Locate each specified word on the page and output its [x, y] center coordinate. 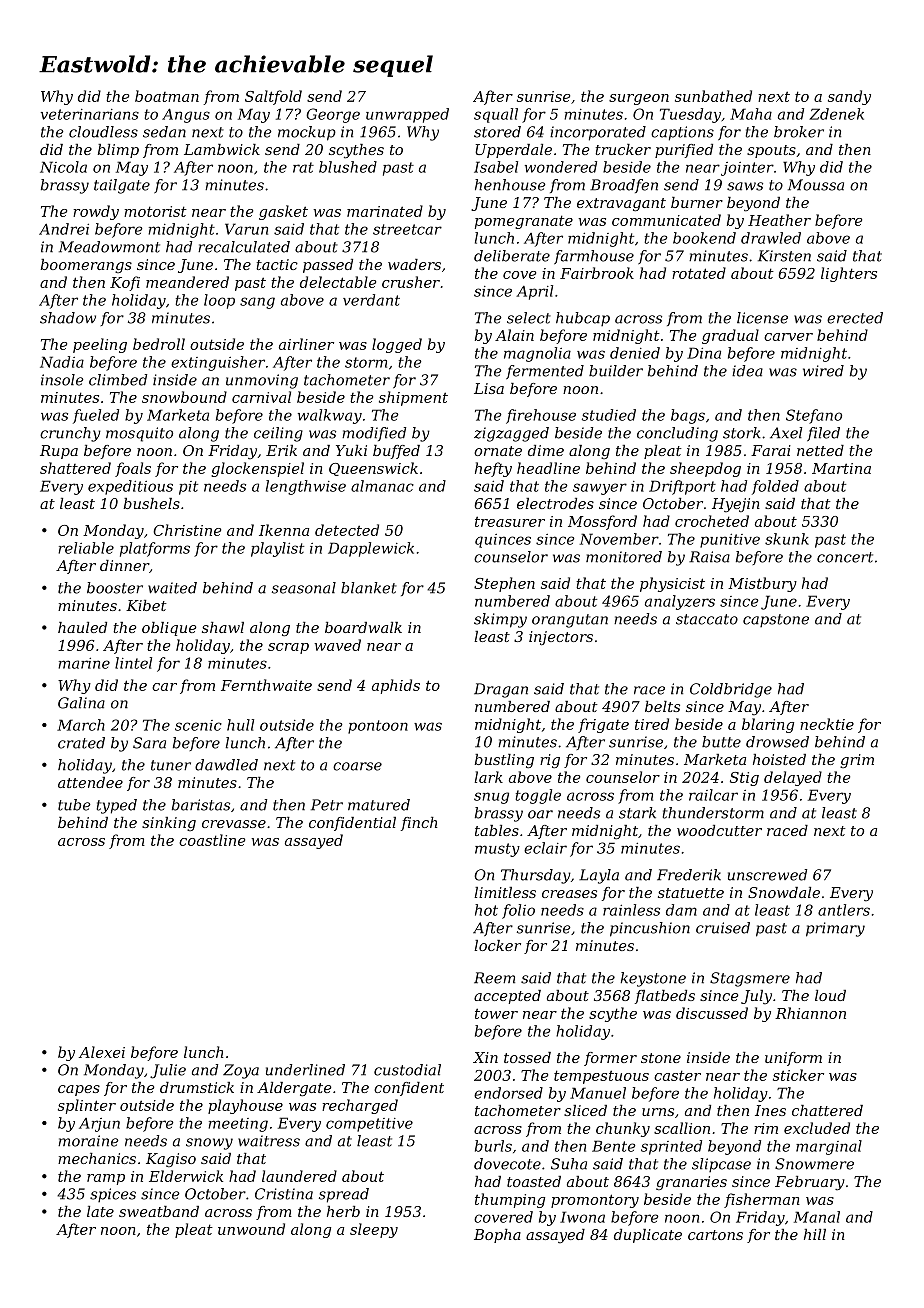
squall [496, 115]
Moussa [816, 185]
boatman [167, 96]
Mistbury [762, 584]
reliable [86, 548]
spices [113, 1195]
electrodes [555, 503]
